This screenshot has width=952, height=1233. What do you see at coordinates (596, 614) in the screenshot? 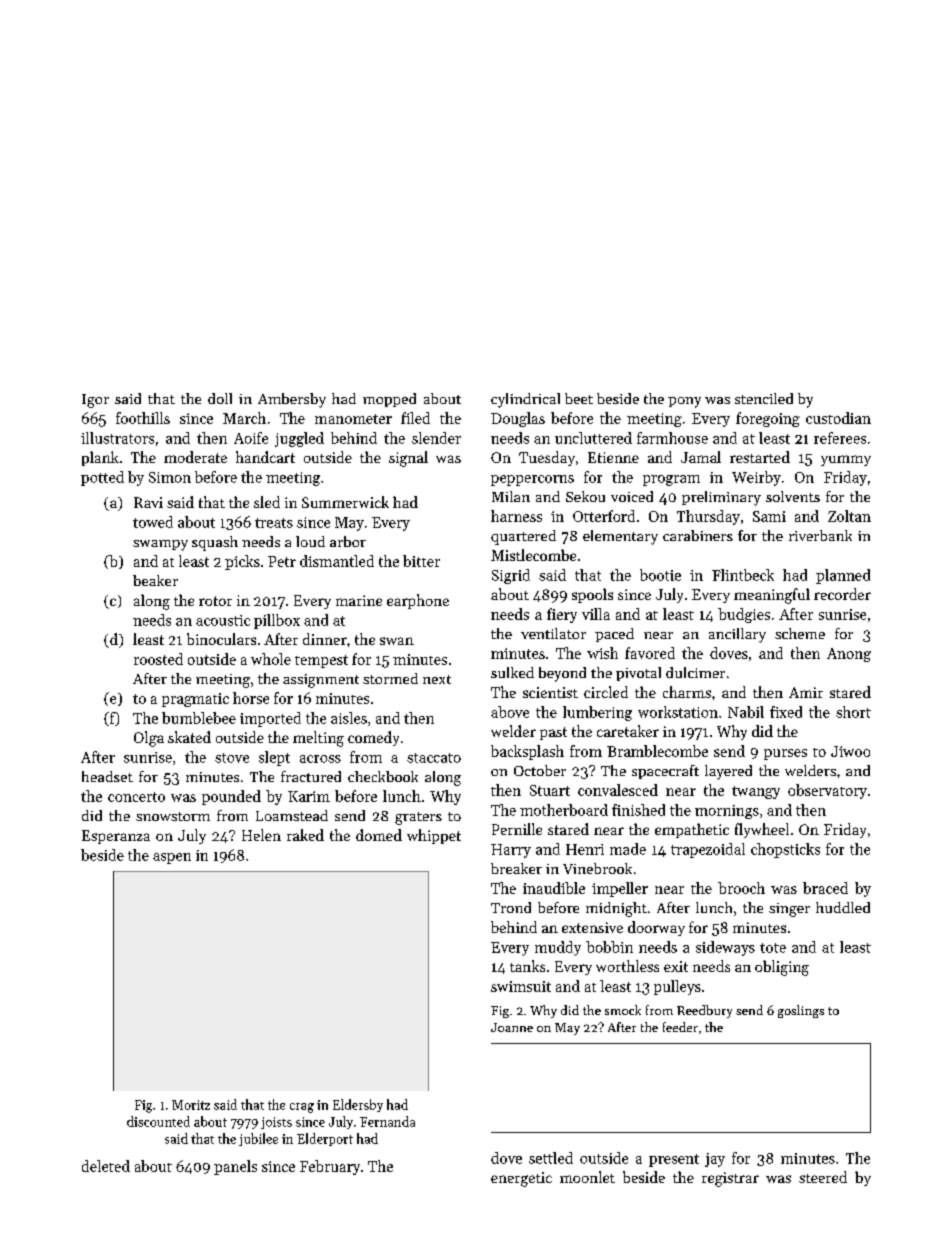
I see `villa` at bounding box center [596, 614].
